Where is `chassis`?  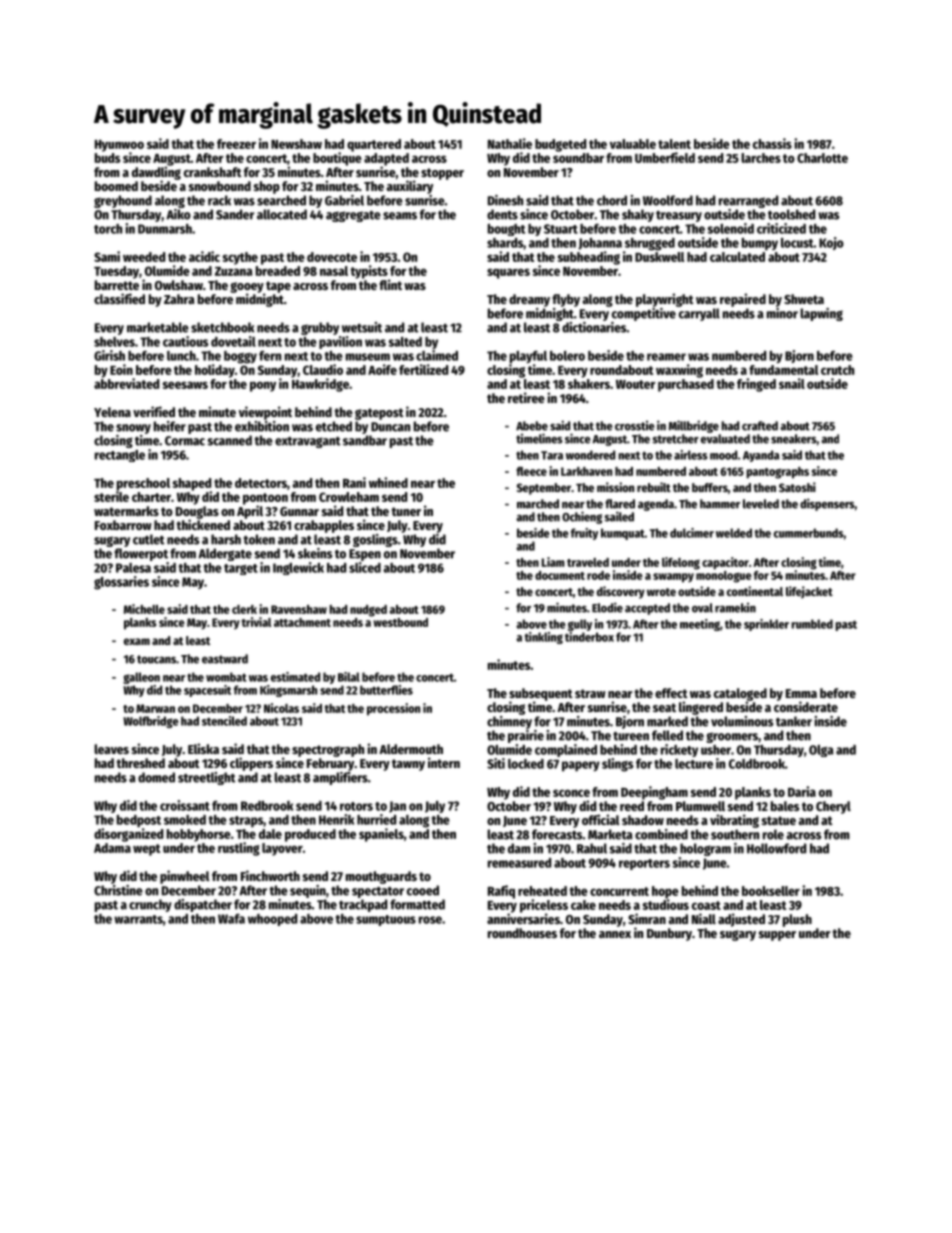
chassis is located at coordinates (772, 143).
